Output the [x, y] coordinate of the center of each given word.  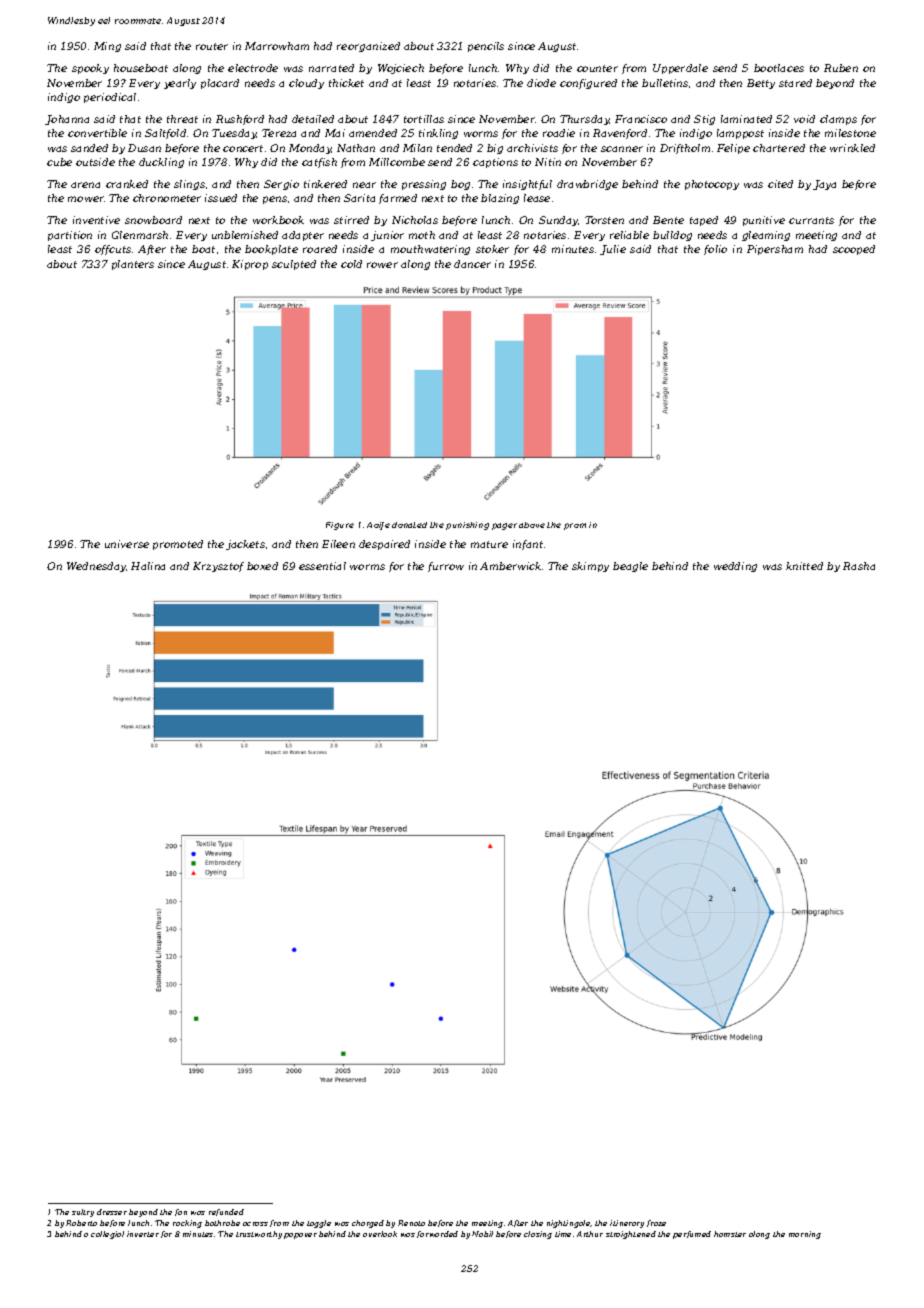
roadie [559, 133]
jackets [245, 545]
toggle [319, 1224]
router [212, 46]
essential [322, 566]
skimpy [590, 567]
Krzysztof [218, 567]
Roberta [81, 1223]
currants [811, 220]
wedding [735, 567]
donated [409, 525]
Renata [411, 1223]
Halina [148, 566]
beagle [630, 567]
